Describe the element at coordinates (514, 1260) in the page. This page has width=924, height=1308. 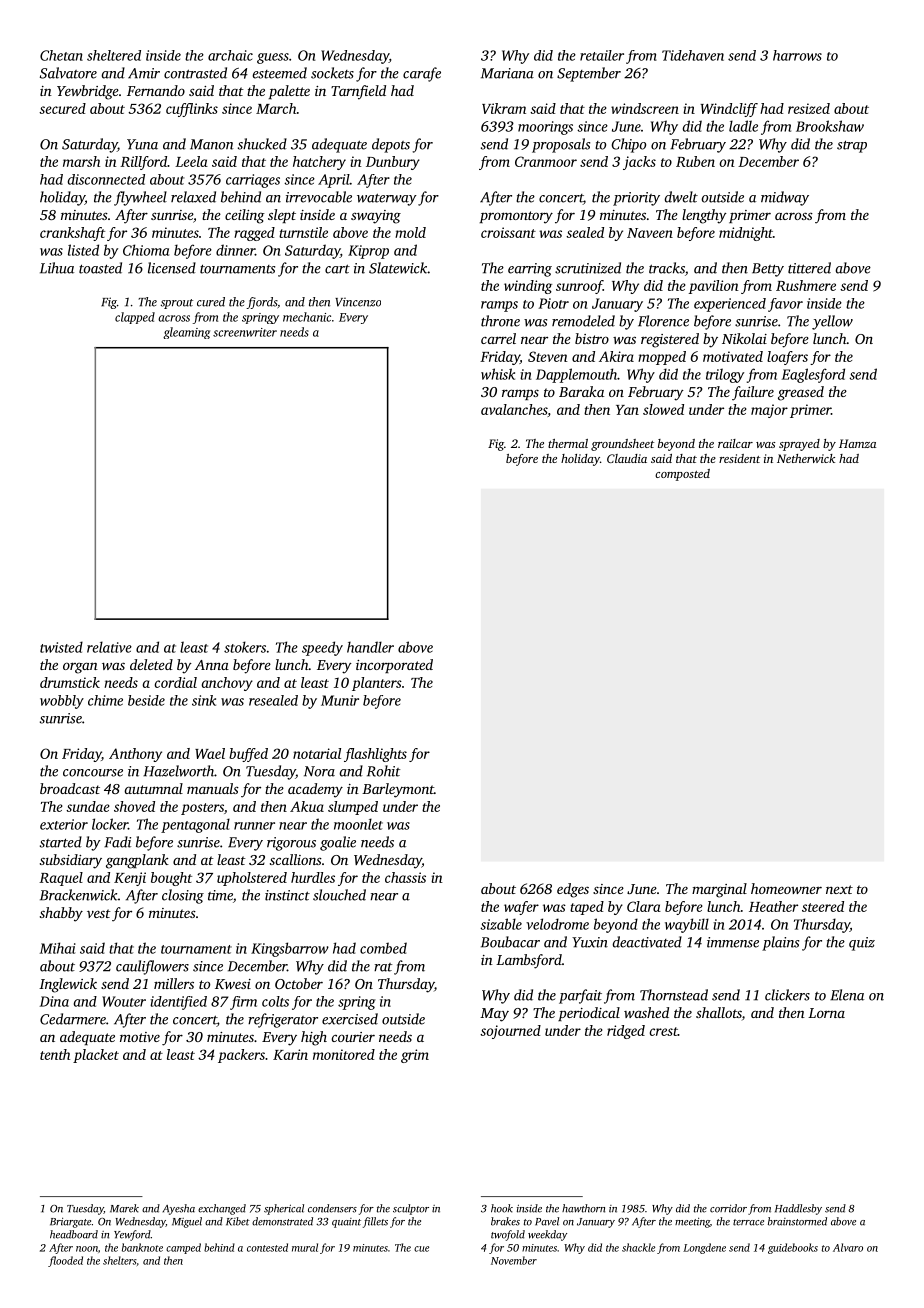
I see `November` at that location.
